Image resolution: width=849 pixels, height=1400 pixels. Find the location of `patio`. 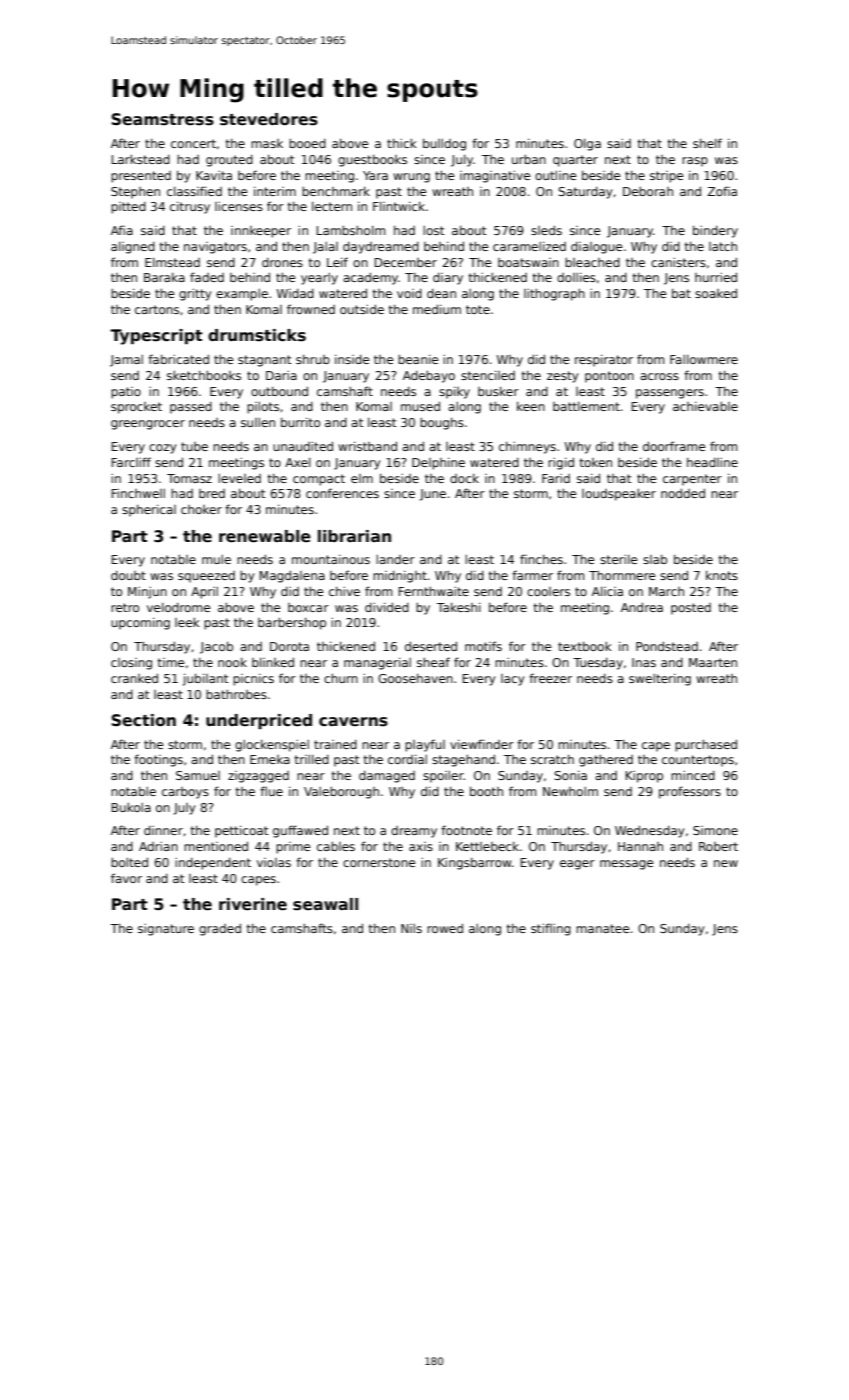

patio is located at coordinates (126, 393).
